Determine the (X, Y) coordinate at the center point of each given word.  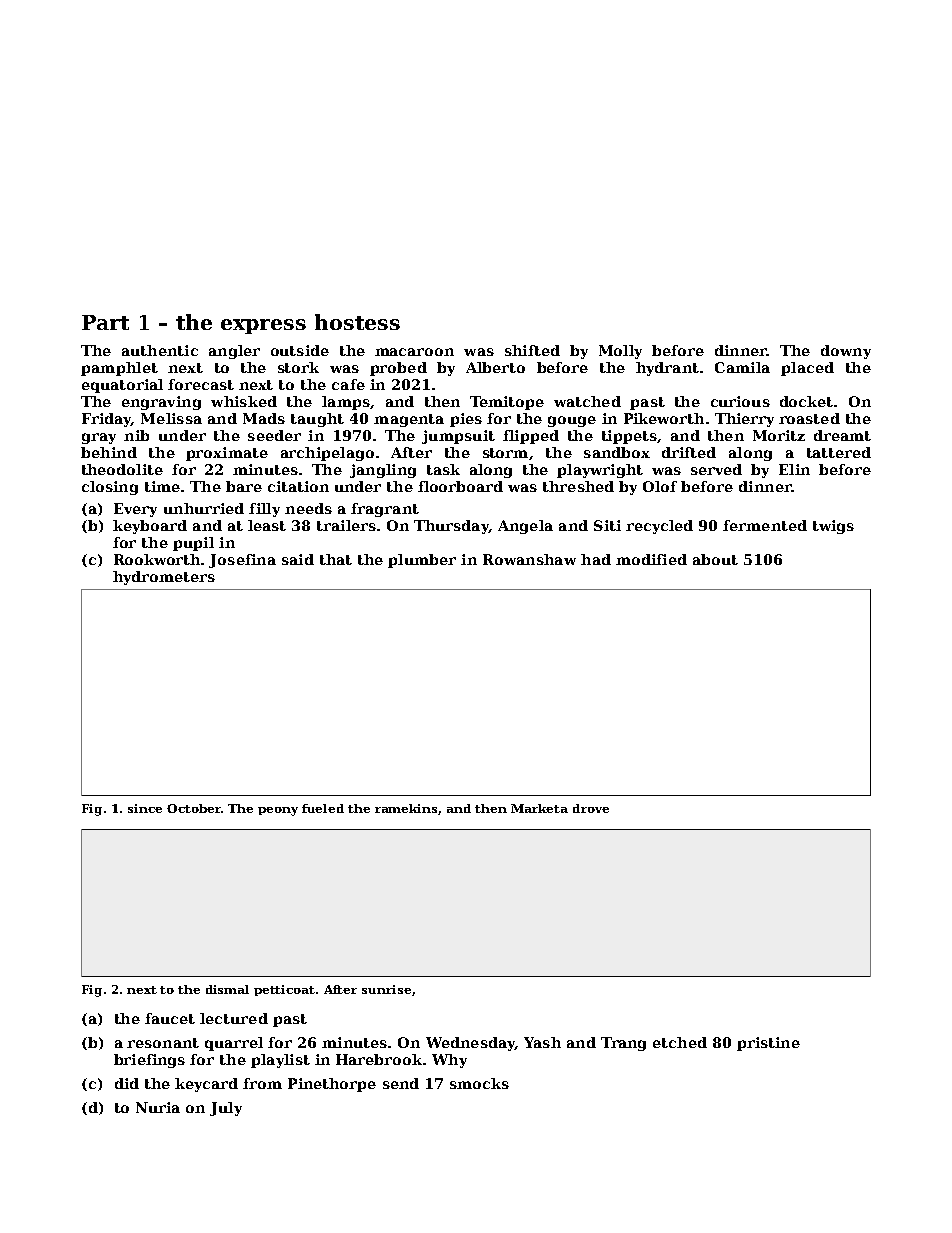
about (715, 559)
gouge (572, 421)
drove (591, 808)
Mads (264, 418)
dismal (227, 989)
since (145, 808)
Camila (742, 367)
